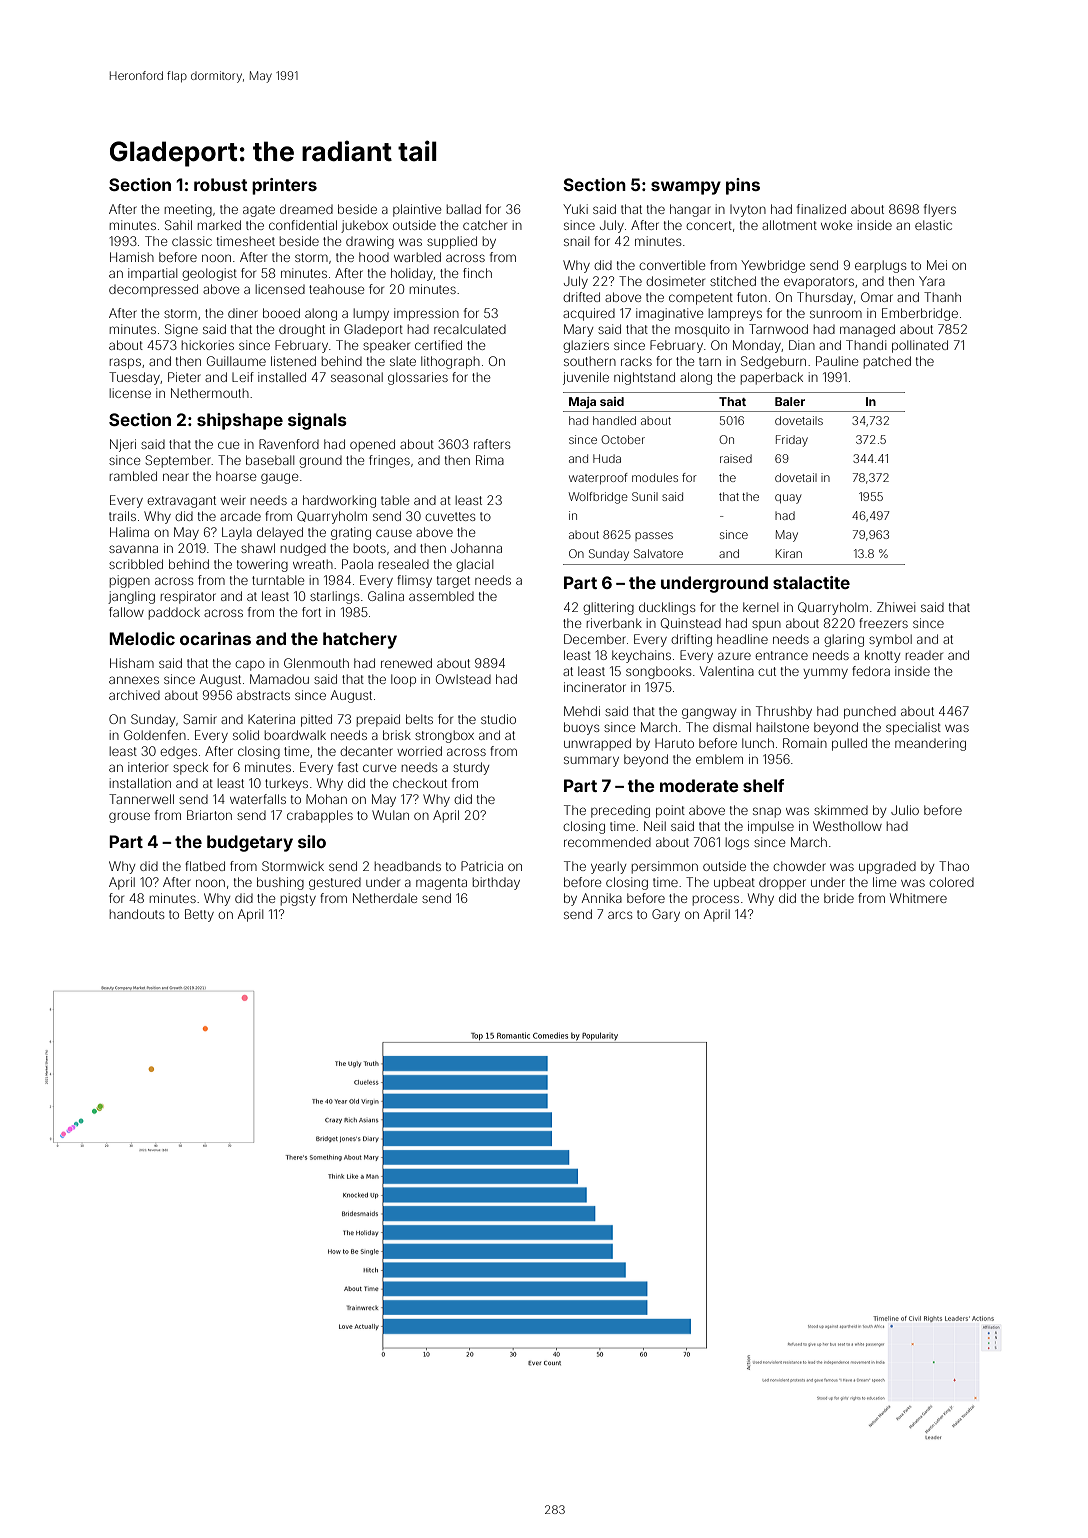  Describe the element at coordinates (654, 536) in the screenshot. I see `passes` at that location.
